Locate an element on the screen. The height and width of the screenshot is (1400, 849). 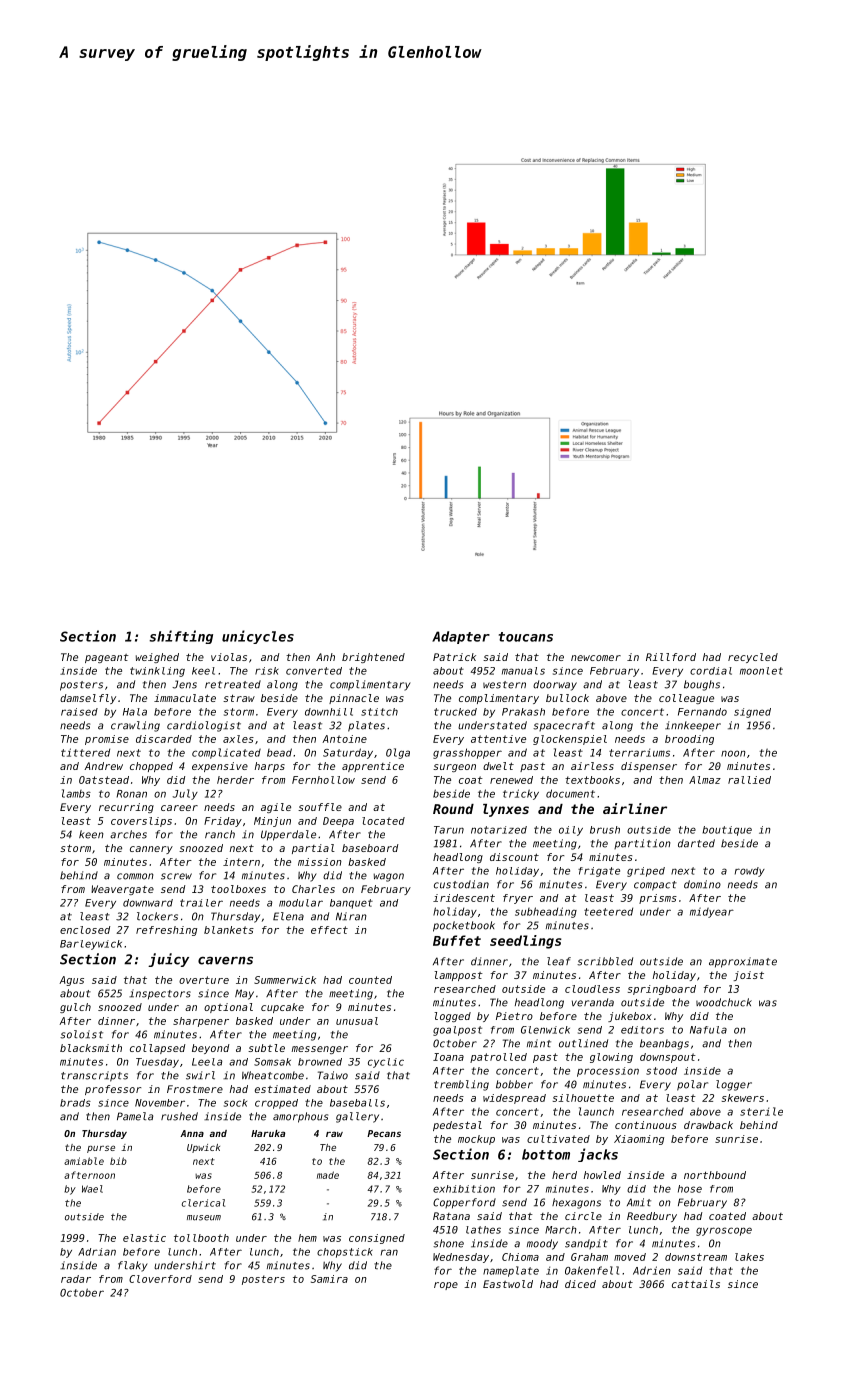
griped is located at coordinates (646, 872).
